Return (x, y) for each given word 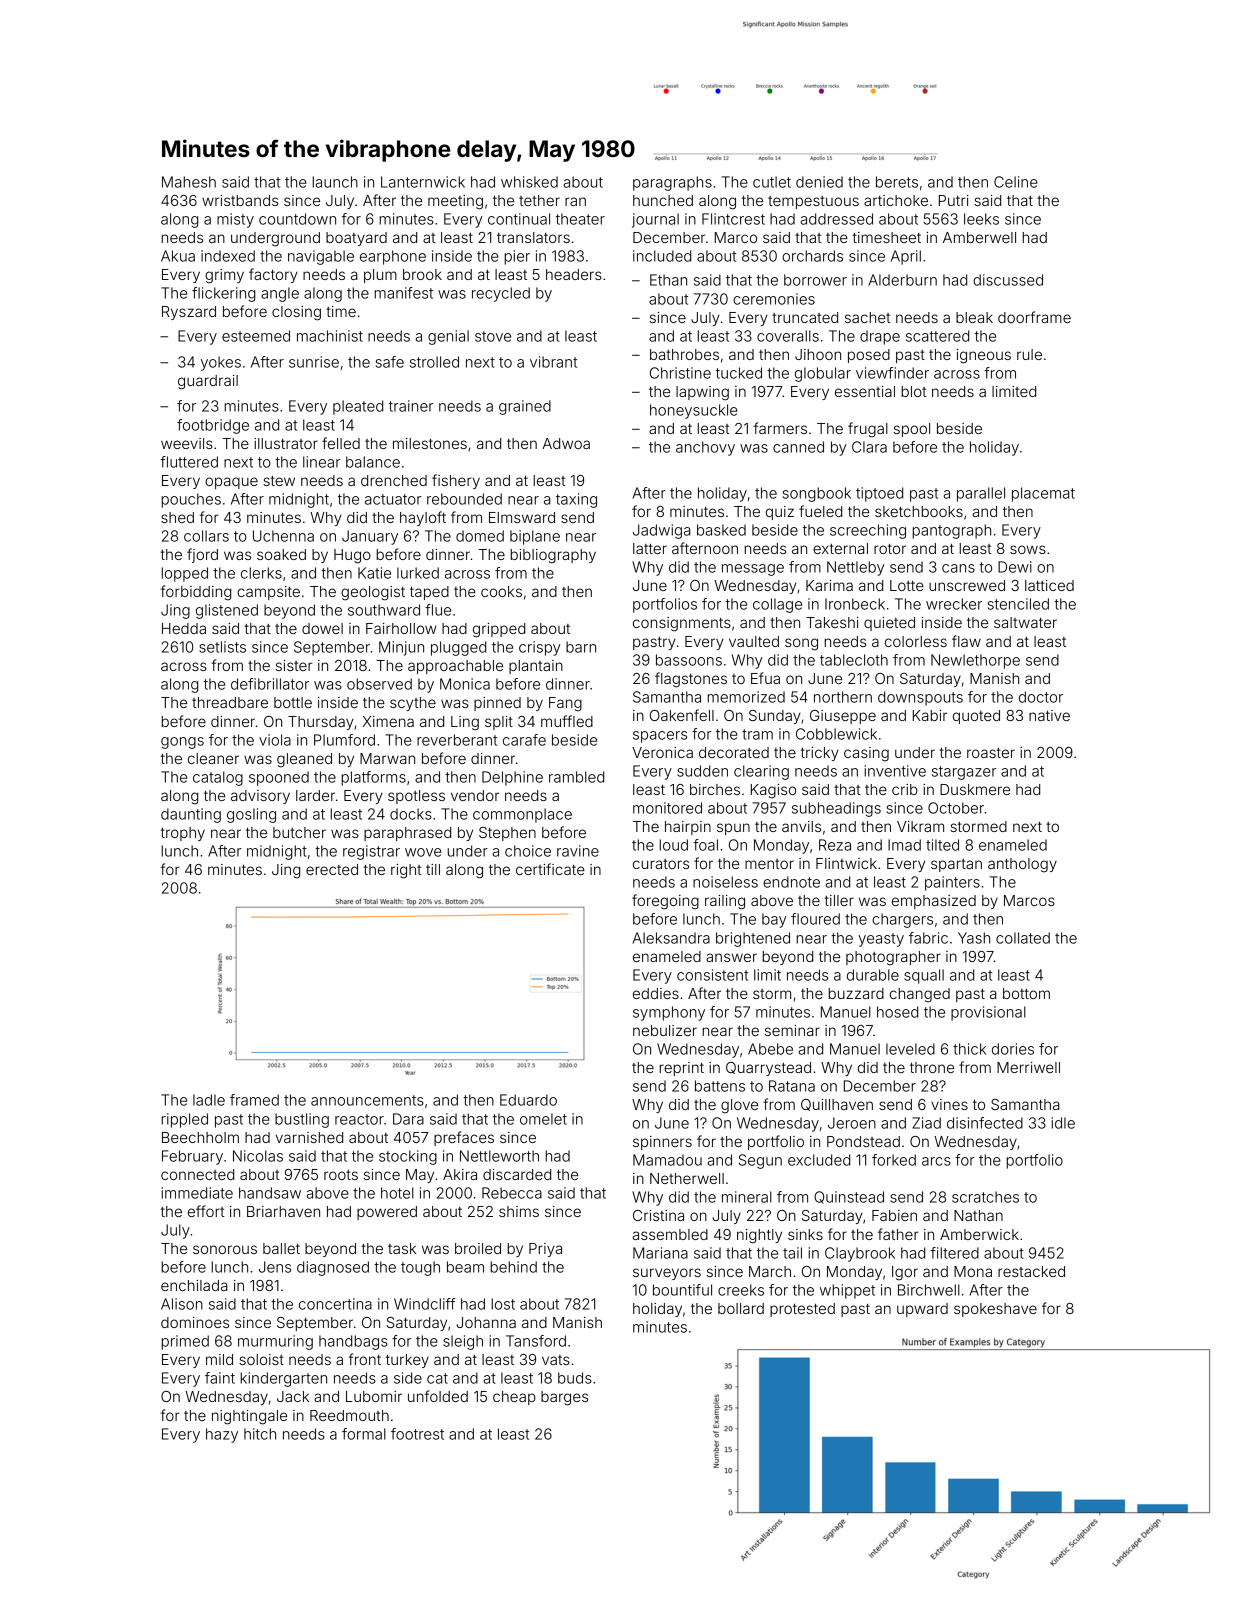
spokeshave (995, 1310)
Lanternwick (423, 182)
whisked (529, 182)
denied (819, 182)
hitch (260, 1434)
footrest (417, 1434)
